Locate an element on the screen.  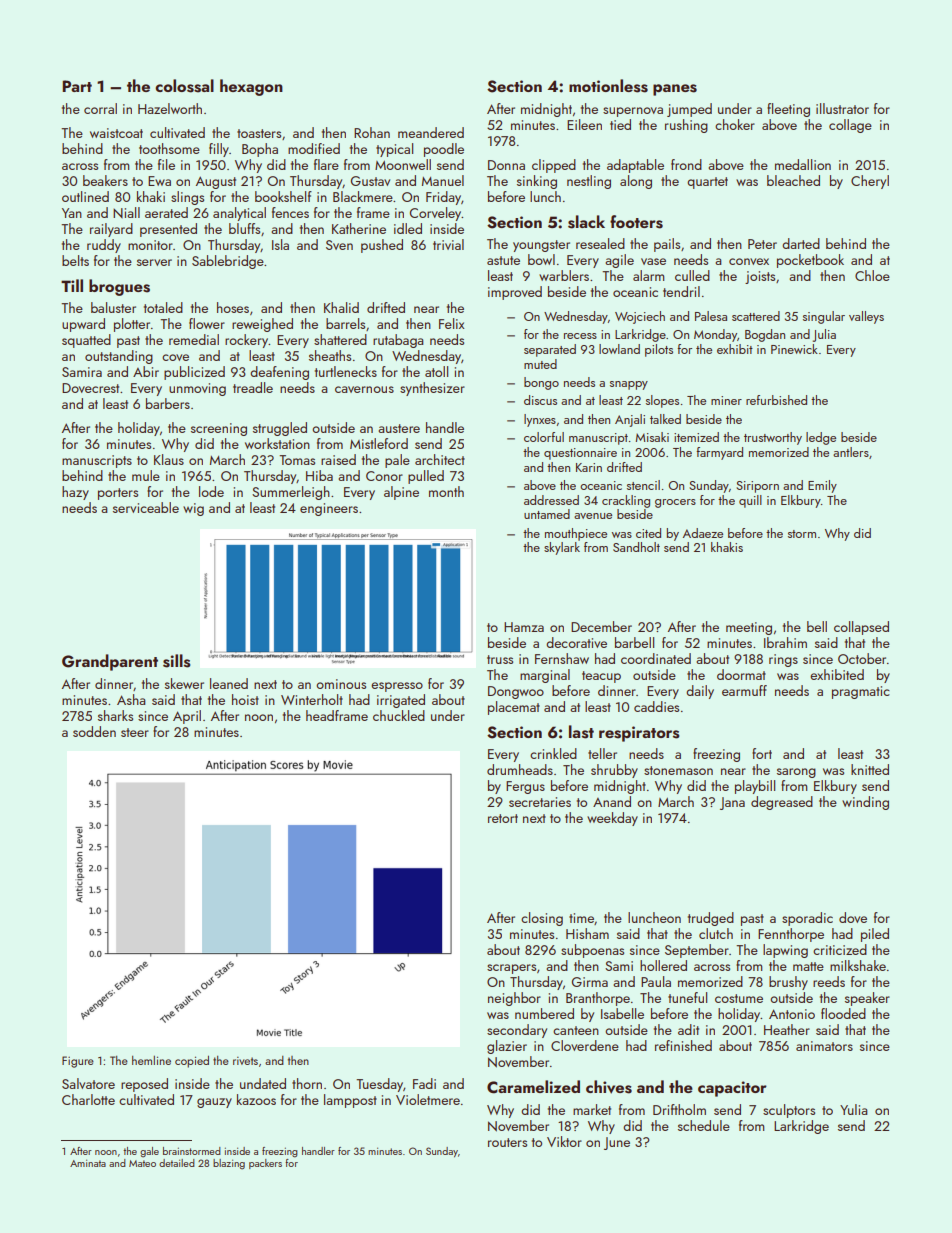
irrigated is located at coordinates (401, 701).
